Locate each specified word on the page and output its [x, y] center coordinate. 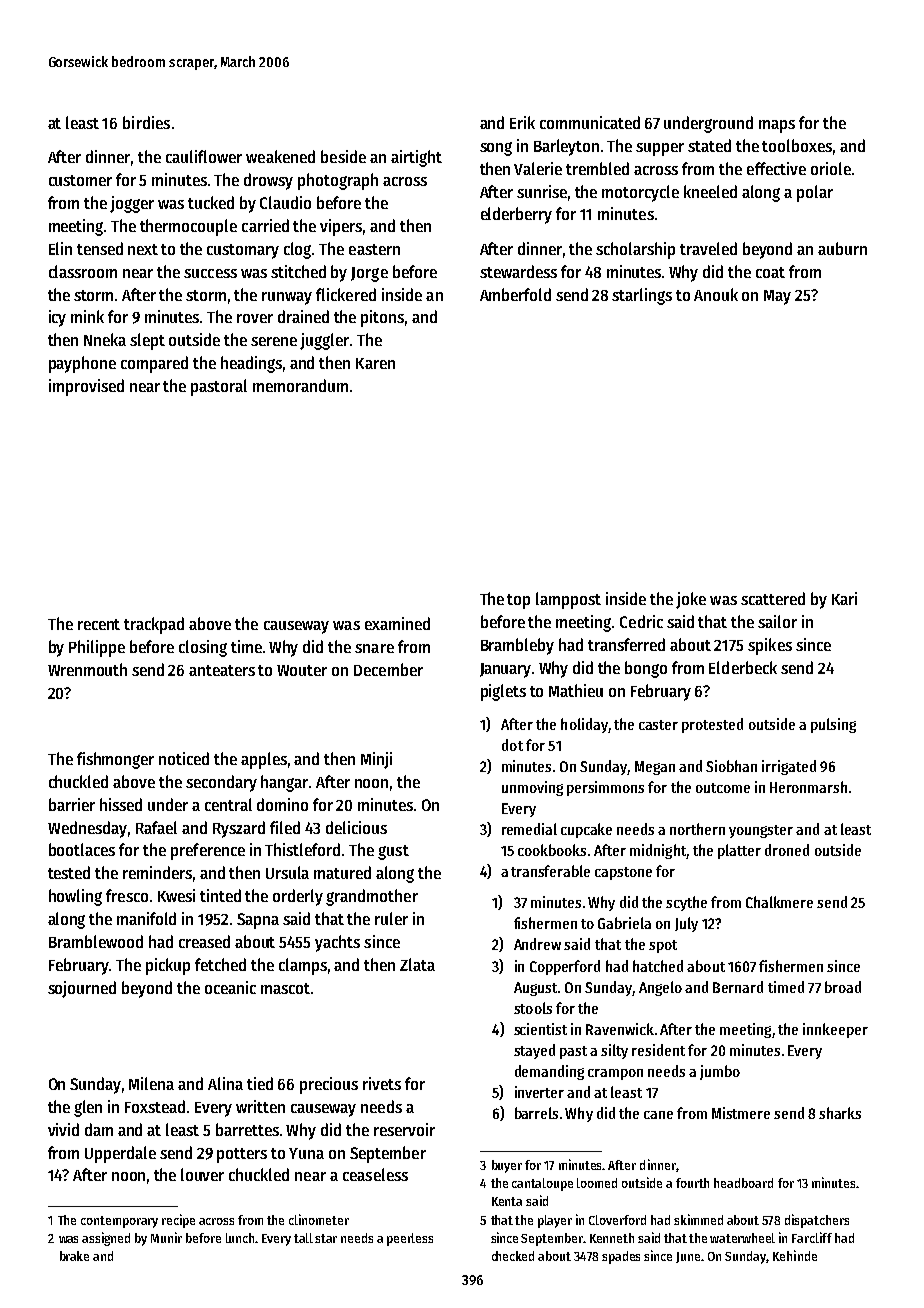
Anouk [716, 294]
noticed [184, 758]
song [496, 149]
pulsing [833, 725]
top [518, 601]
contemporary [119, 1222]
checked [513, 1256]
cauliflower [204, 156]
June [688, 1257]
